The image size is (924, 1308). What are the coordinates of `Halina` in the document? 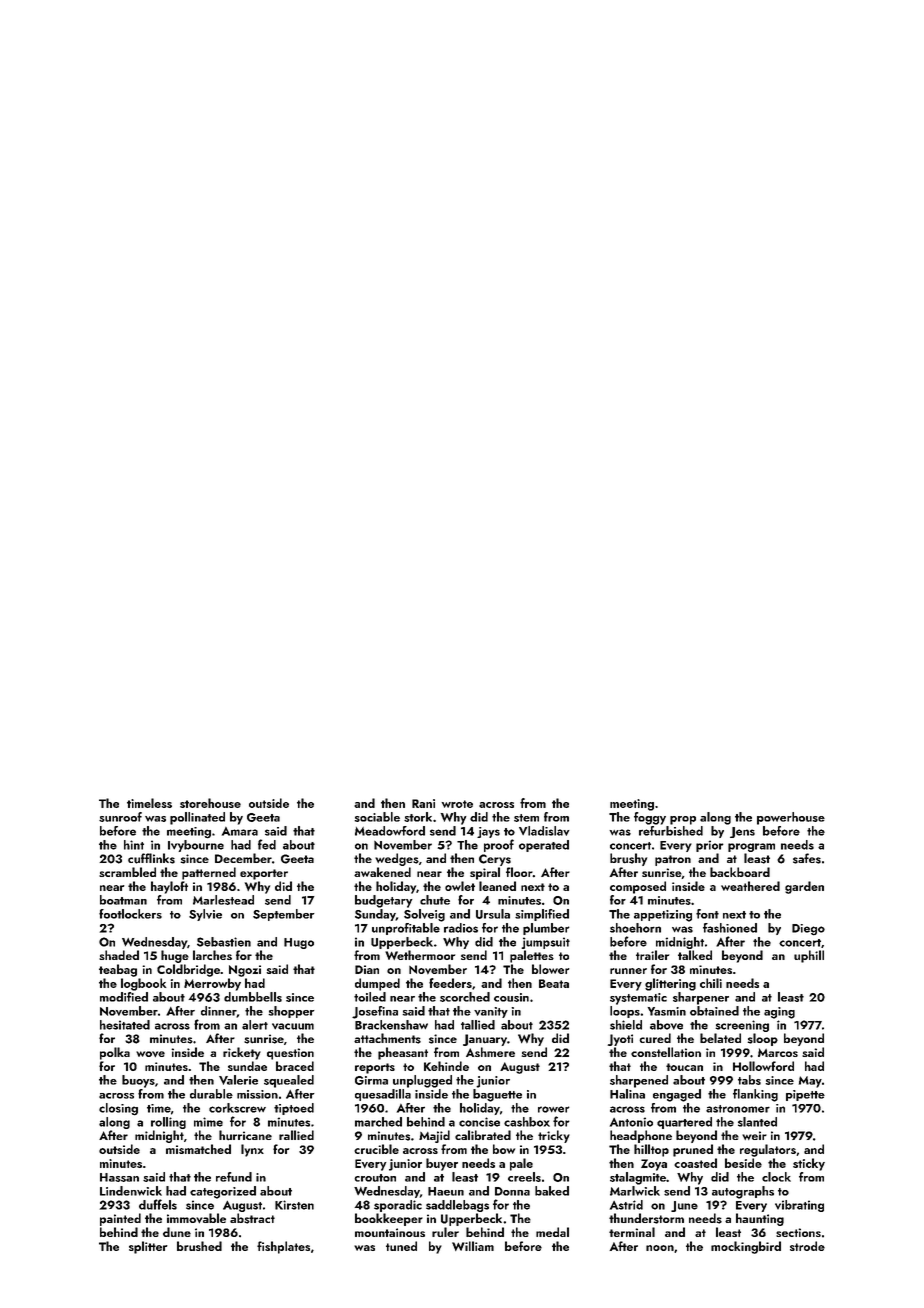 It's located at (627, 1094).
